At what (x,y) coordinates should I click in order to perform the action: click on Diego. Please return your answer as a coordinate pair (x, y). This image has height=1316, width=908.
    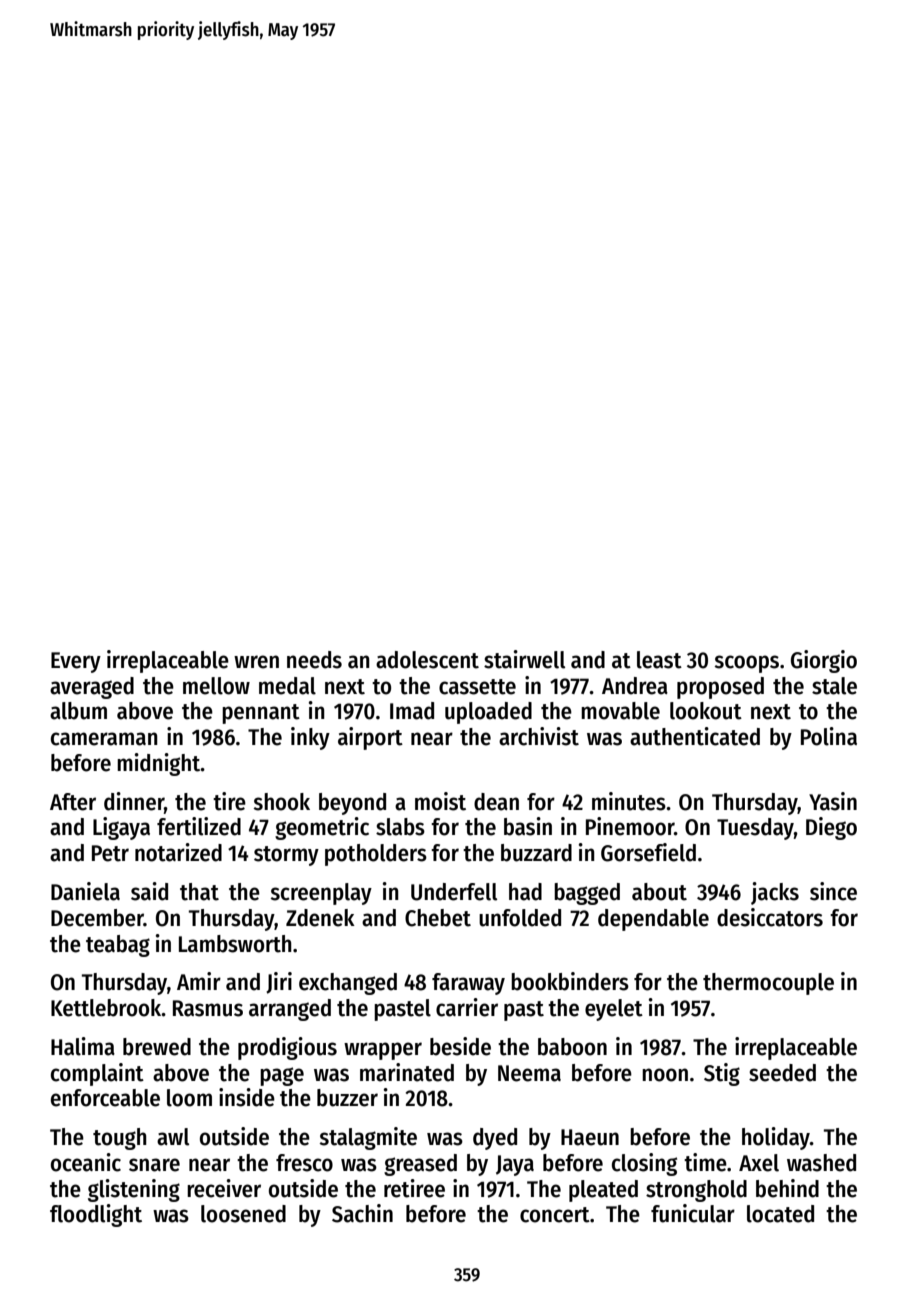
    Looking at the image, I should click on (831, 828).
